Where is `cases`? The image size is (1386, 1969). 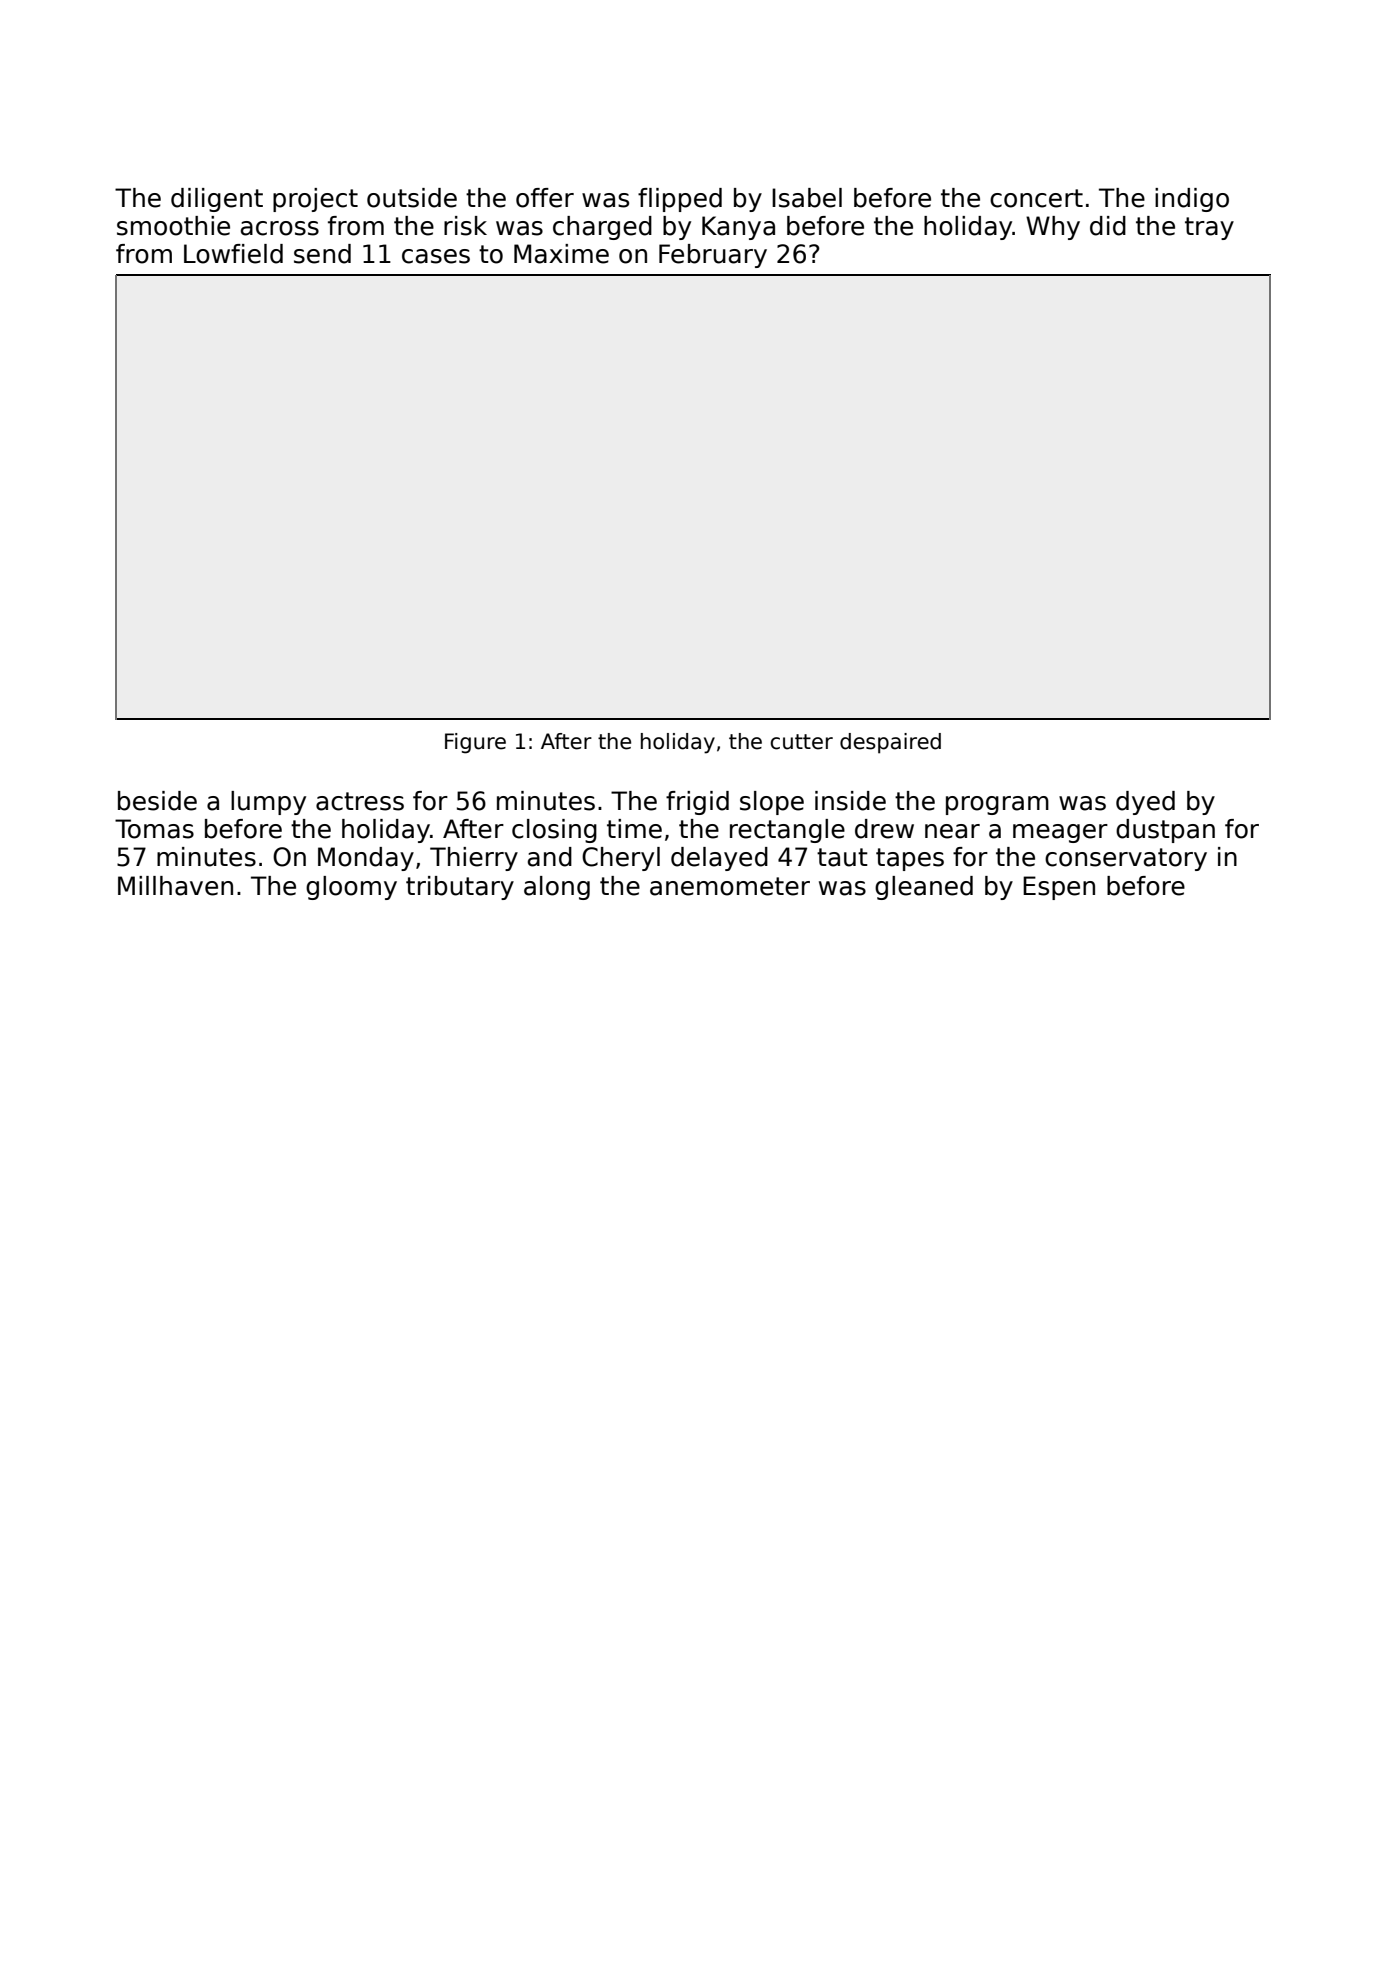
cases is located at coordinates (436, 256).
